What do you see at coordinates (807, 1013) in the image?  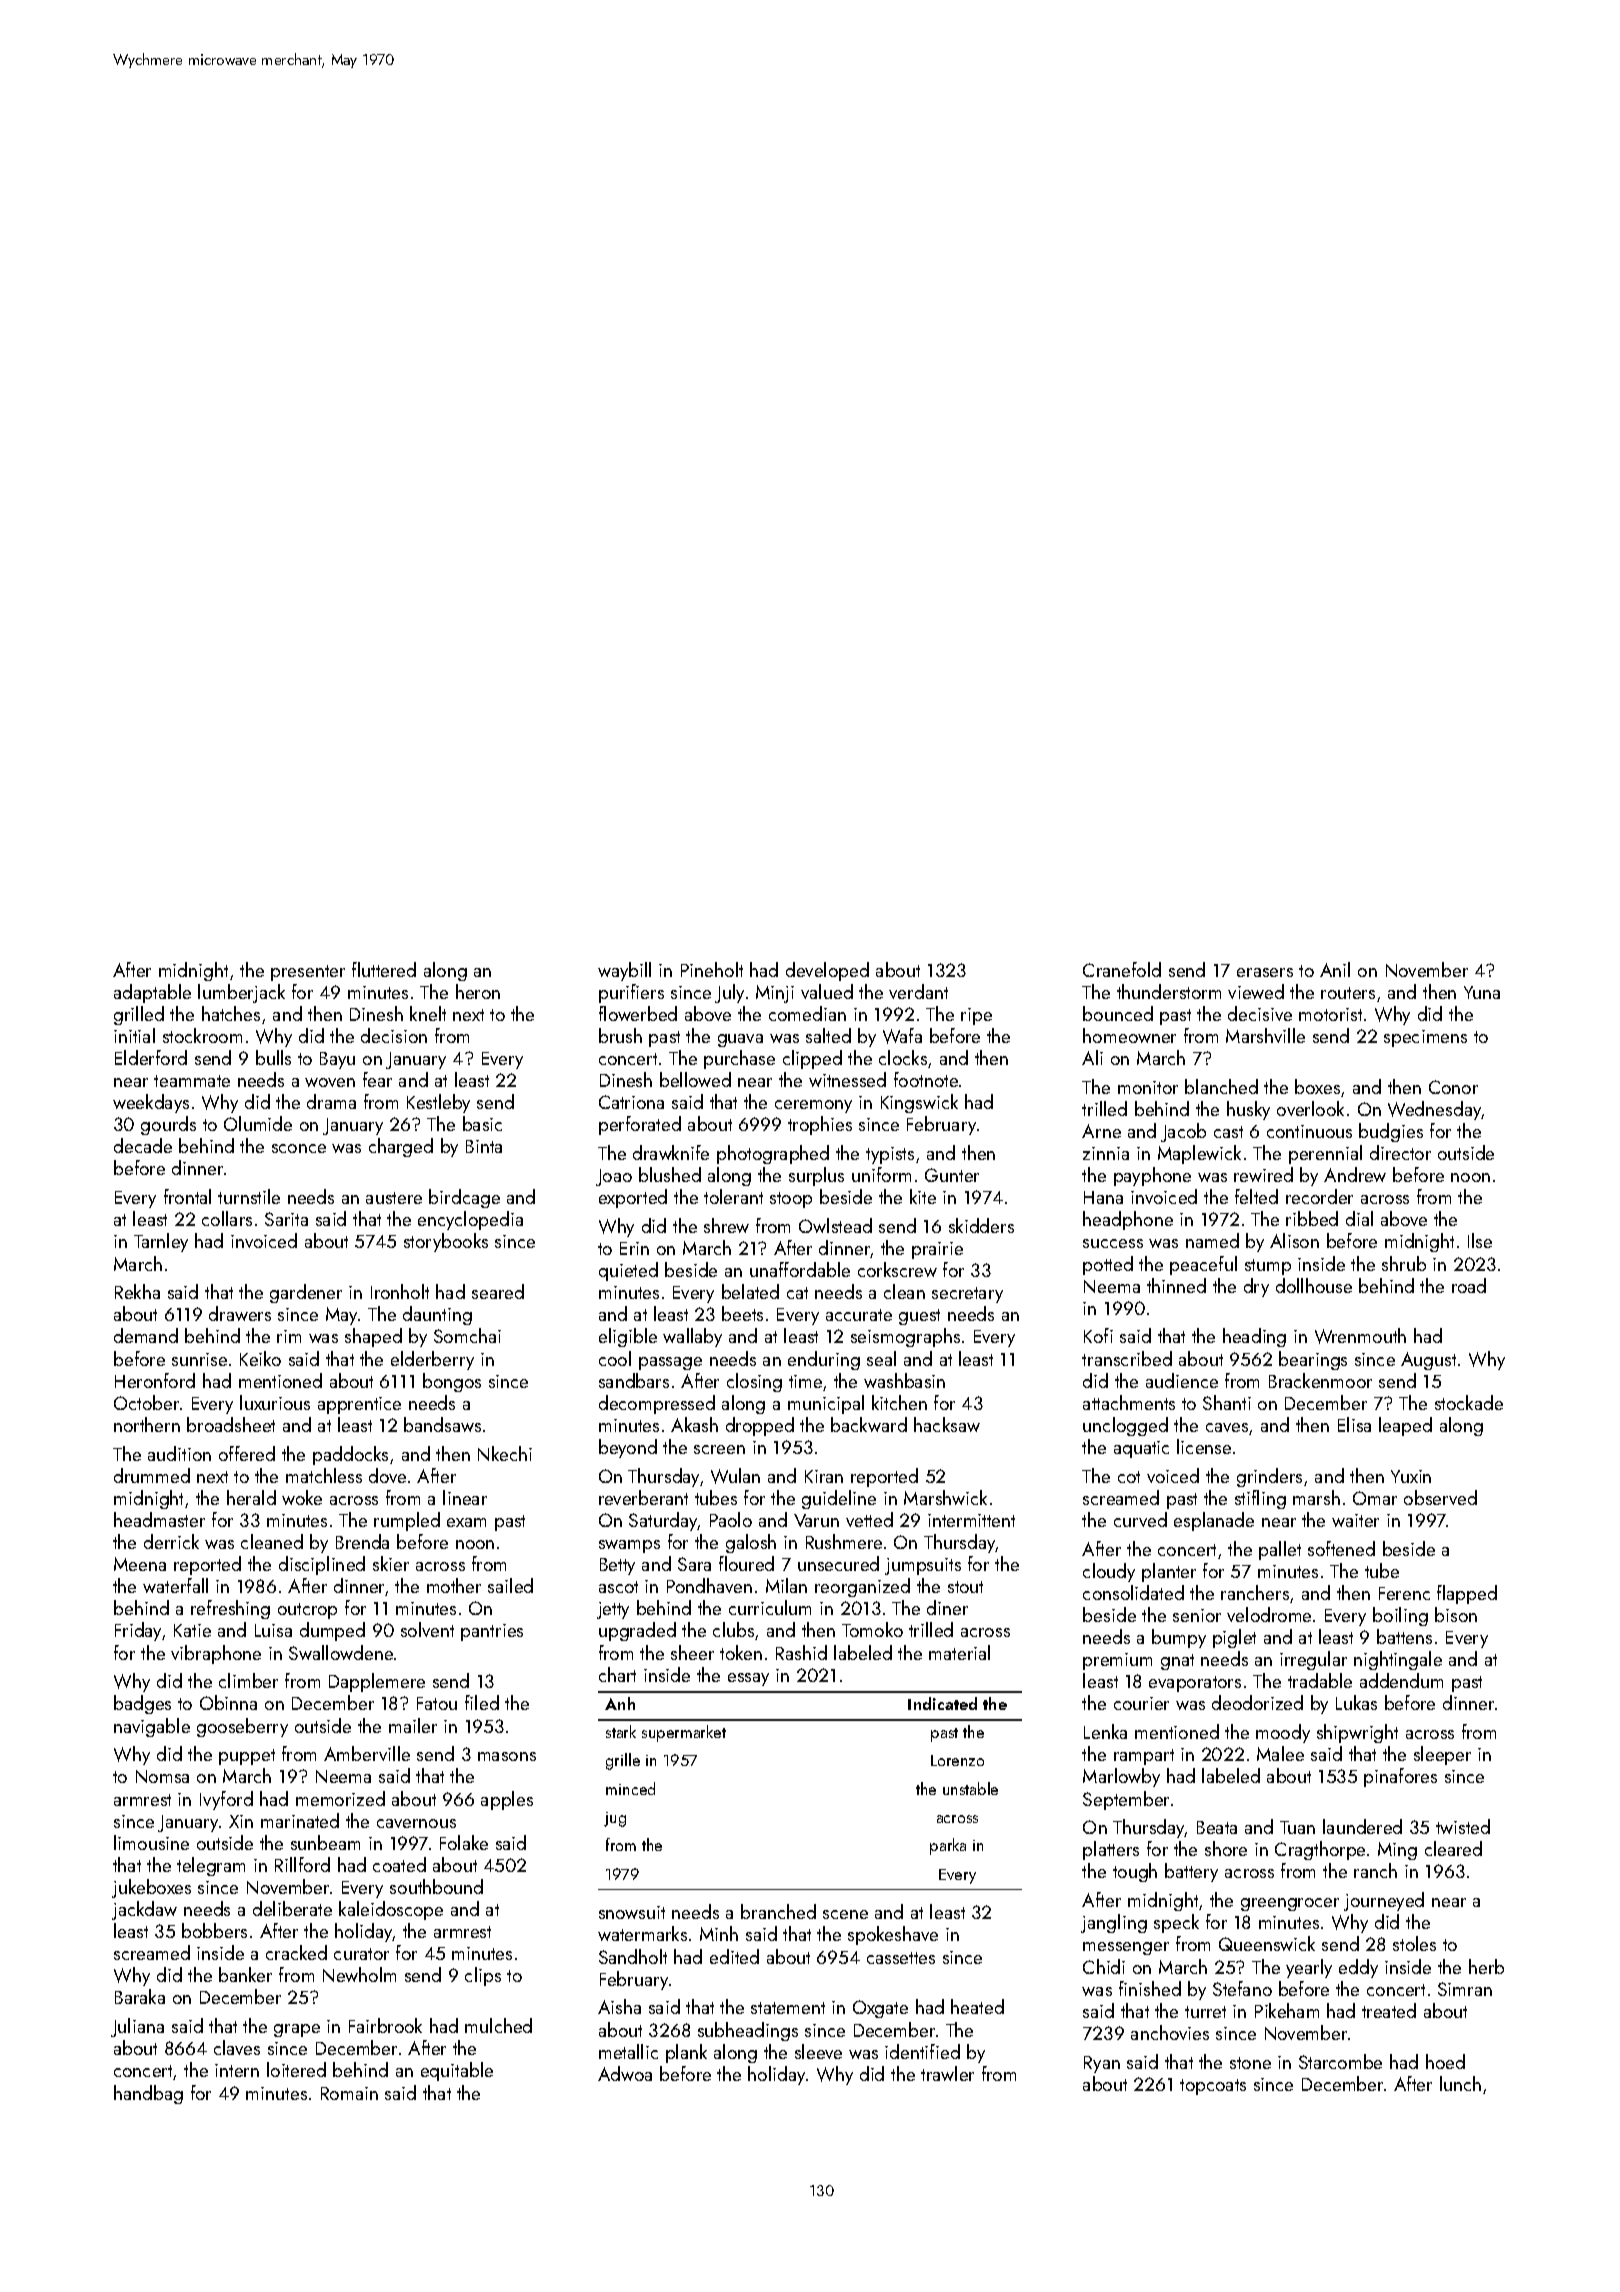 I see `comedian` at bounding box center [807, 1013].
